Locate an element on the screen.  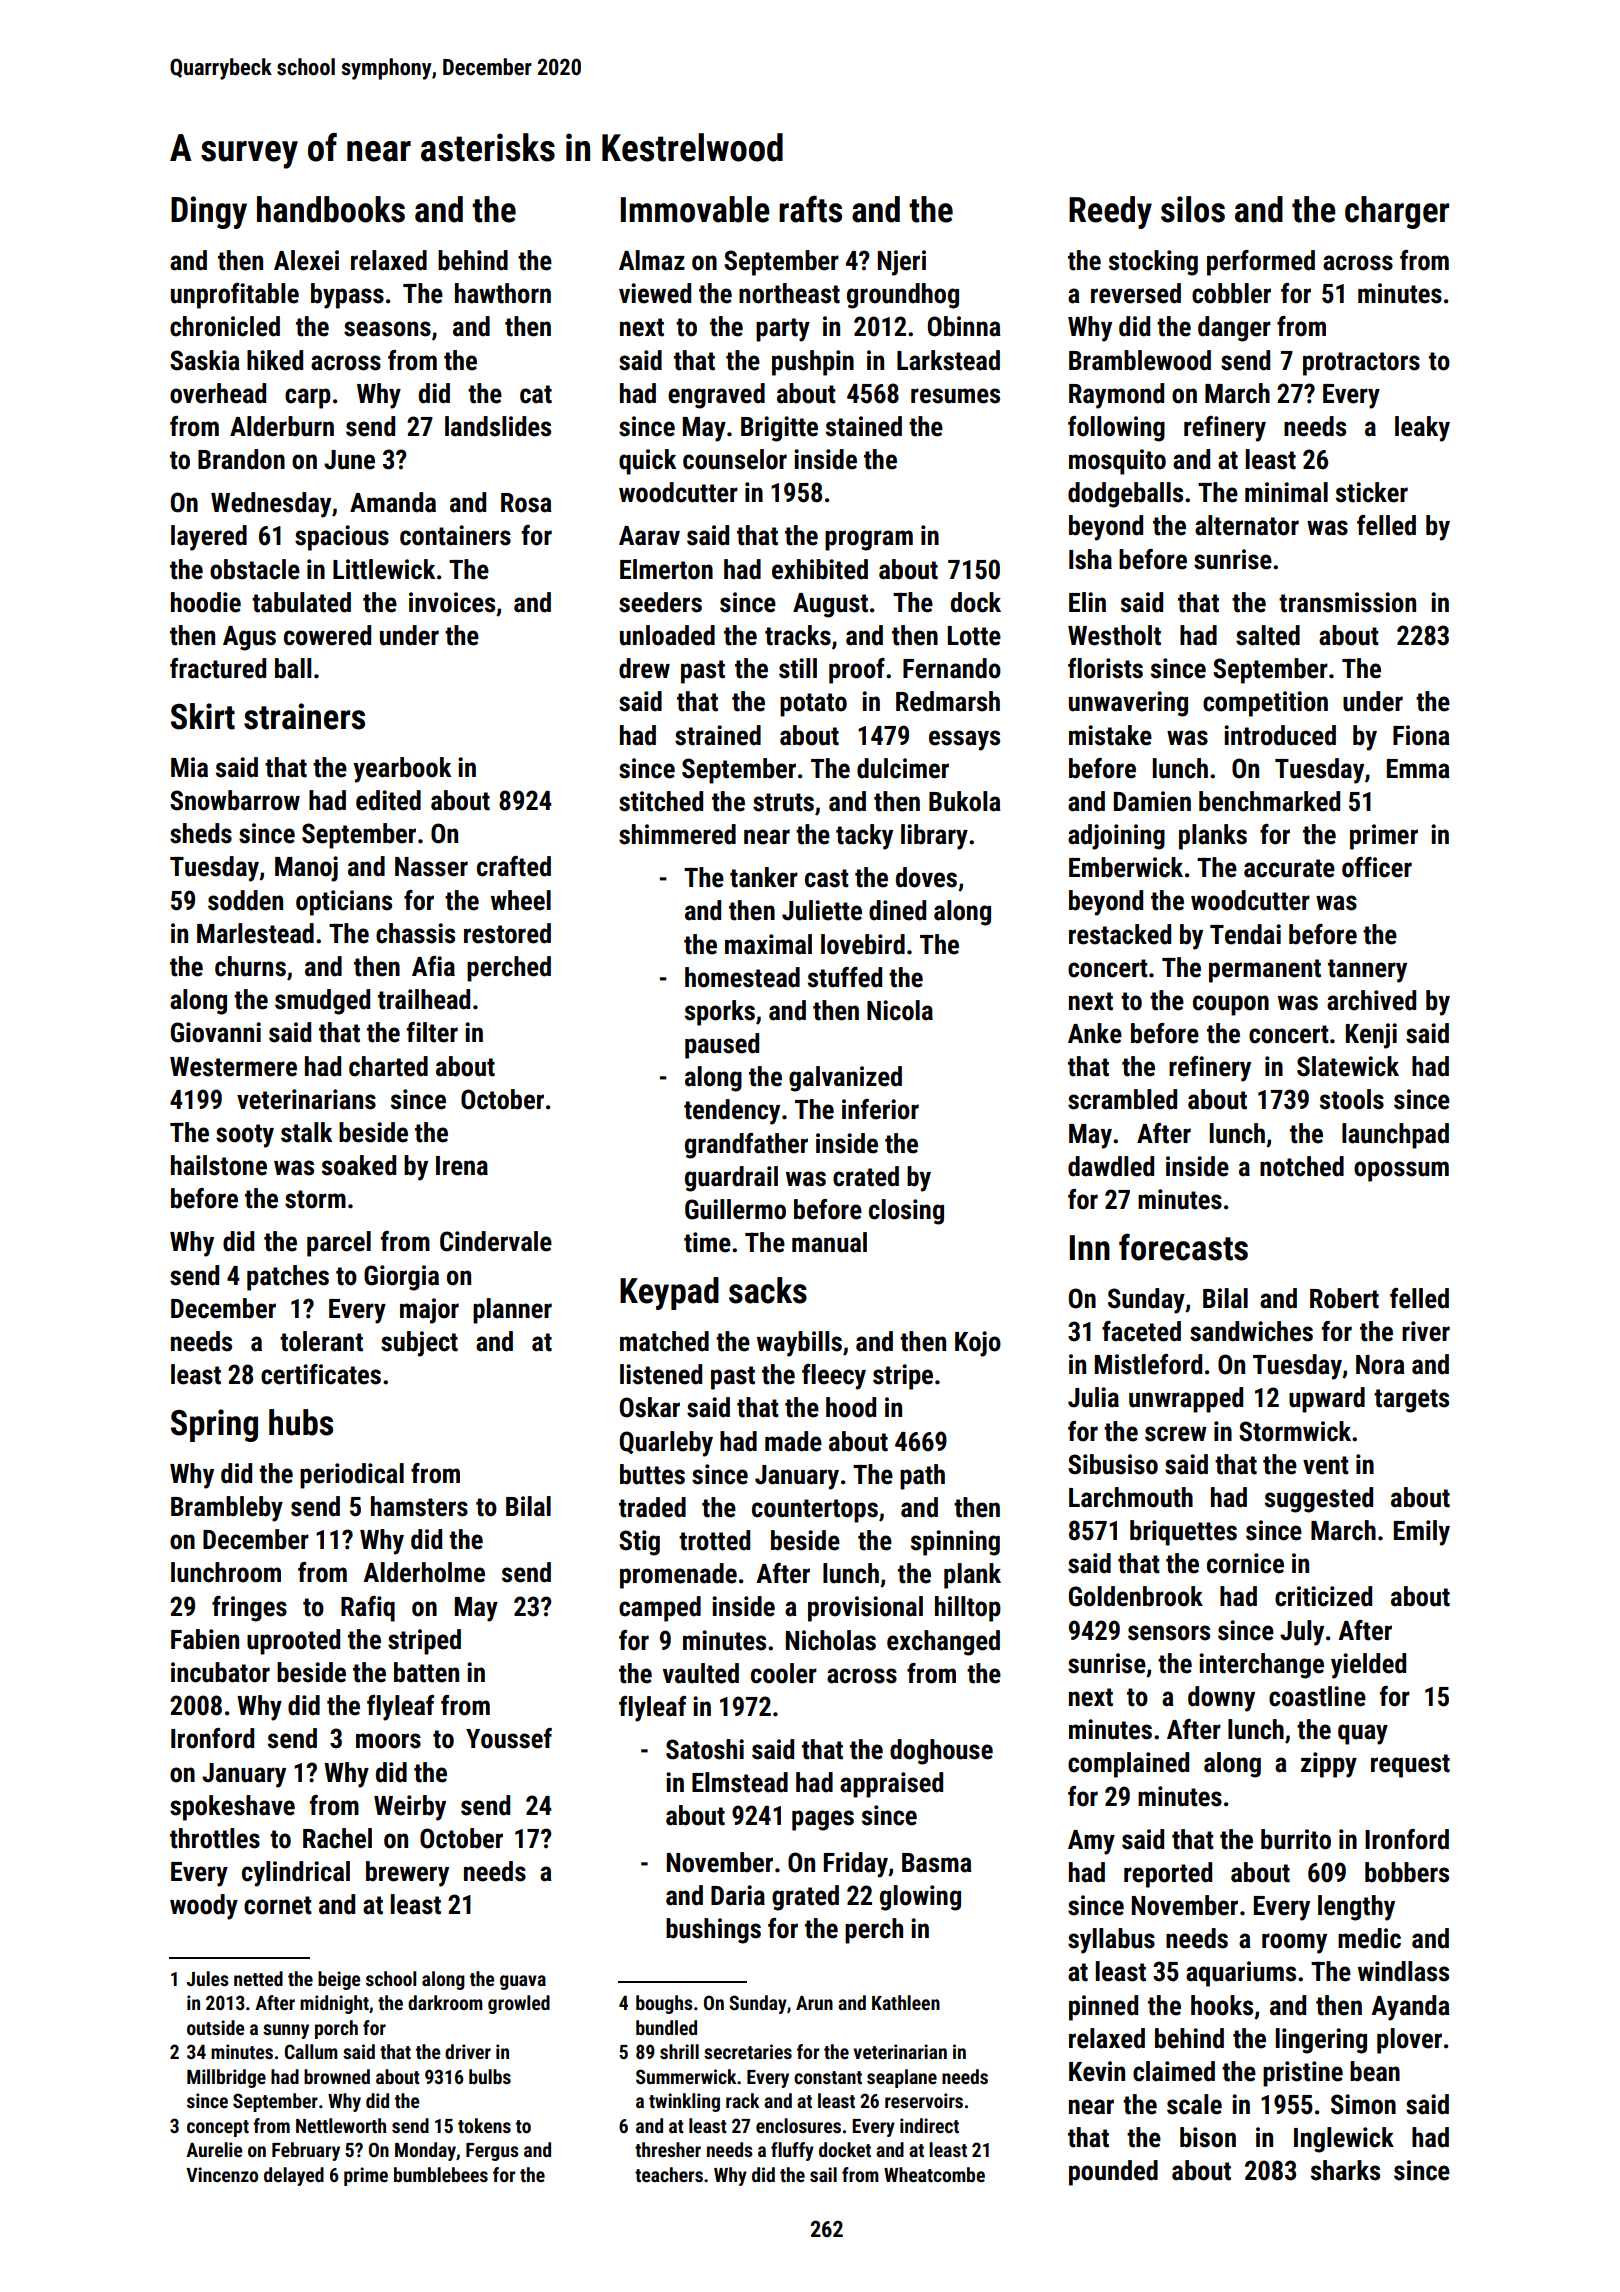
Afia is located at coordinates (433, 966).
